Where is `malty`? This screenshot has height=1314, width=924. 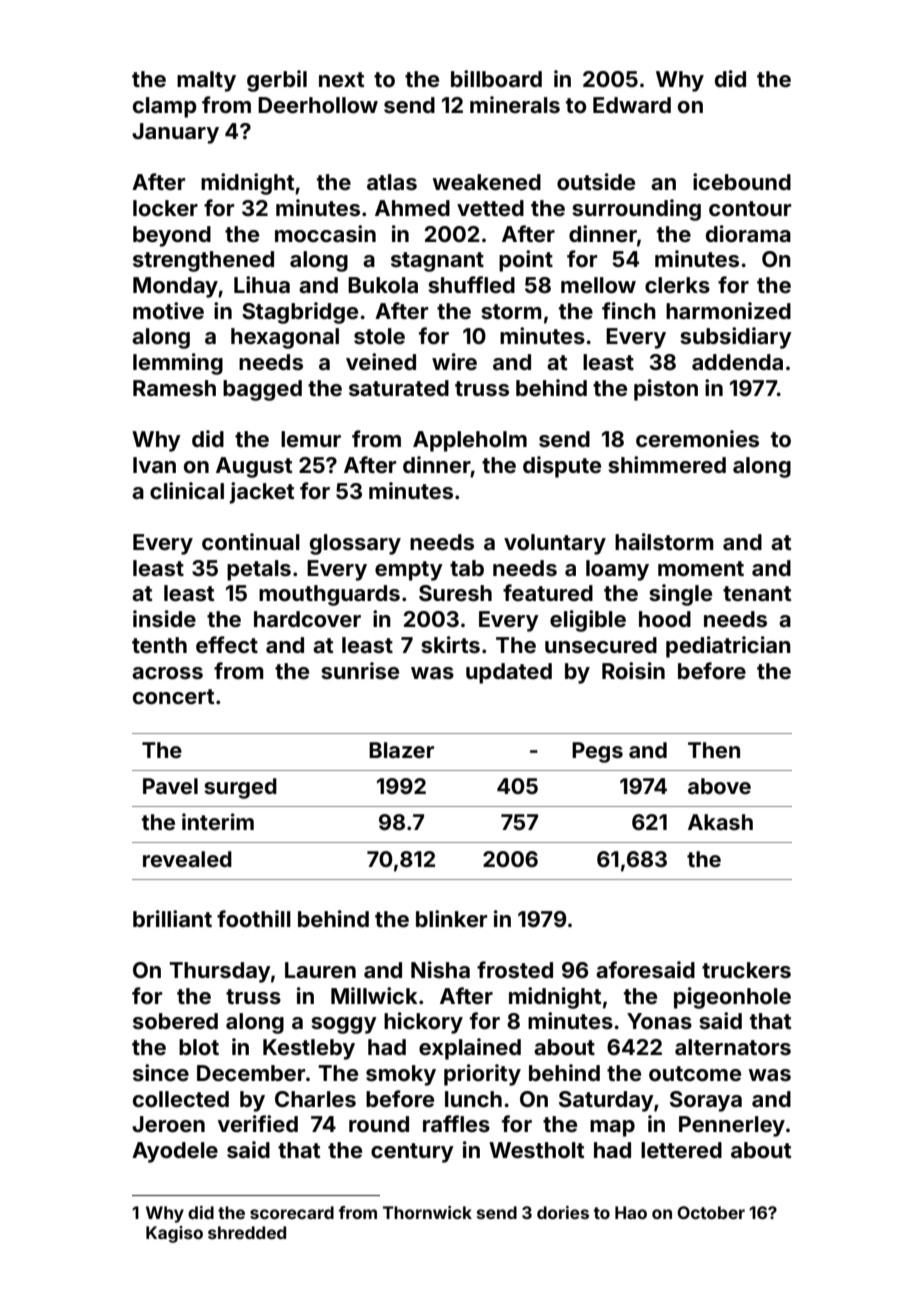
malty is located at coordinates (206, 81).
